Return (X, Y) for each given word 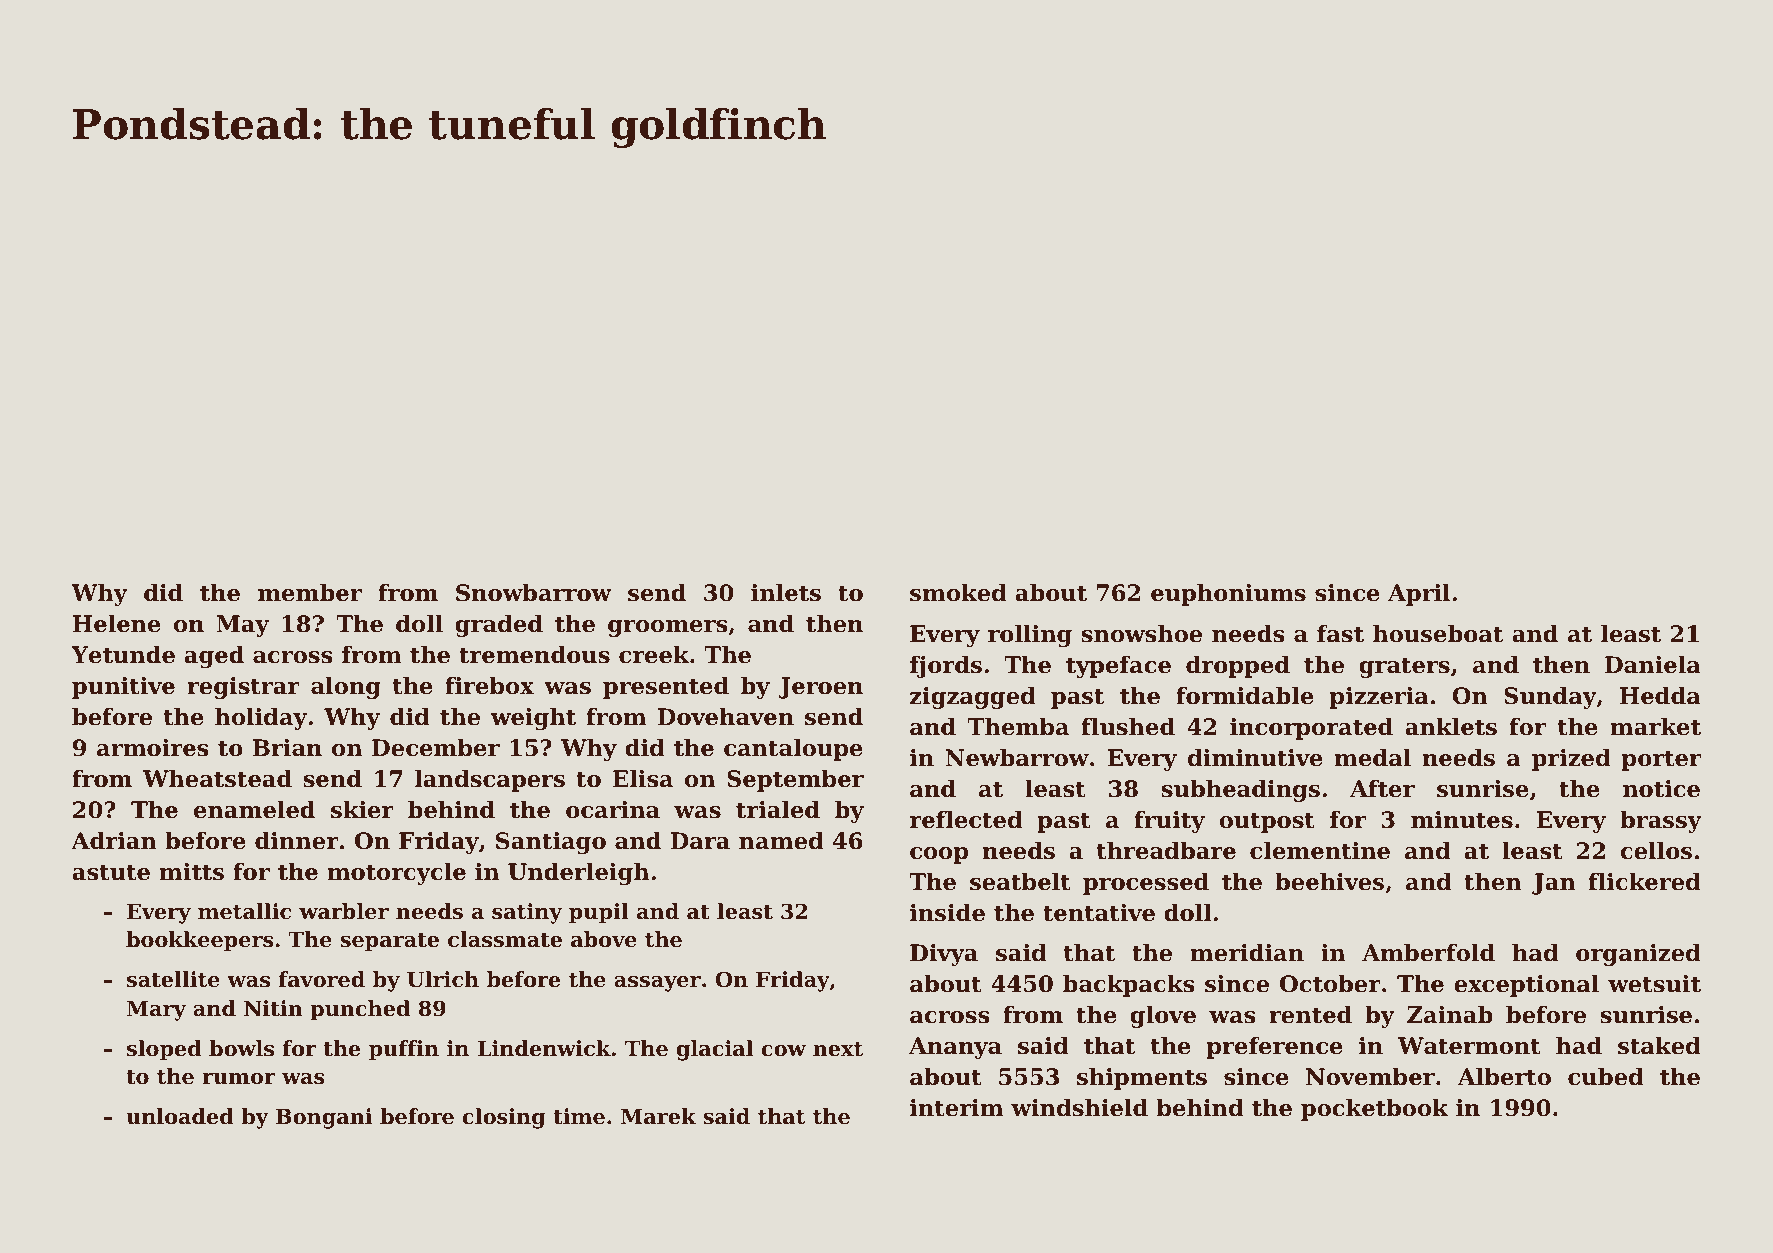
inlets (786, 593)
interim (956, 1108)
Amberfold (1428, 953)
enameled (254, 810)
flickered (1645, 882)
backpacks (1129, 986)
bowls (241, 1048)
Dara (700, 841)
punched (360, 1010)
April (1419, 595)
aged (214, 657)
